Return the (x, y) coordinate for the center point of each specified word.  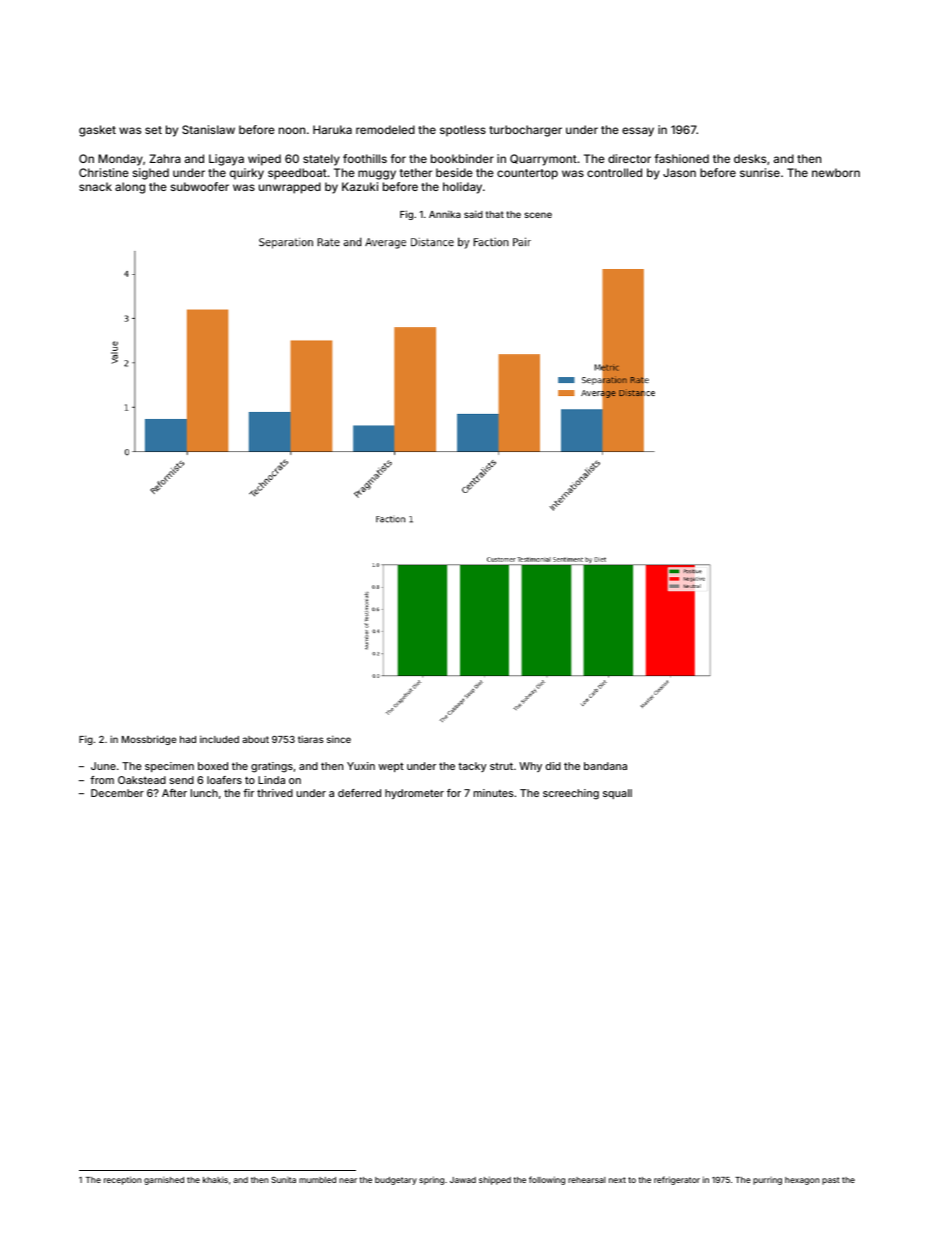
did (553, 766)
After (174, 793)
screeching (571, 794)
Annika (445, 214)
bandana (605, 766)
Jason (679, 172)
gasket (97, 131)
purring (767, 1181)
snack (95, 186)
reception (123, 1180)
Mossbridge (149, 740)
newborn (836, 172)
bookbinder (462, 158)
